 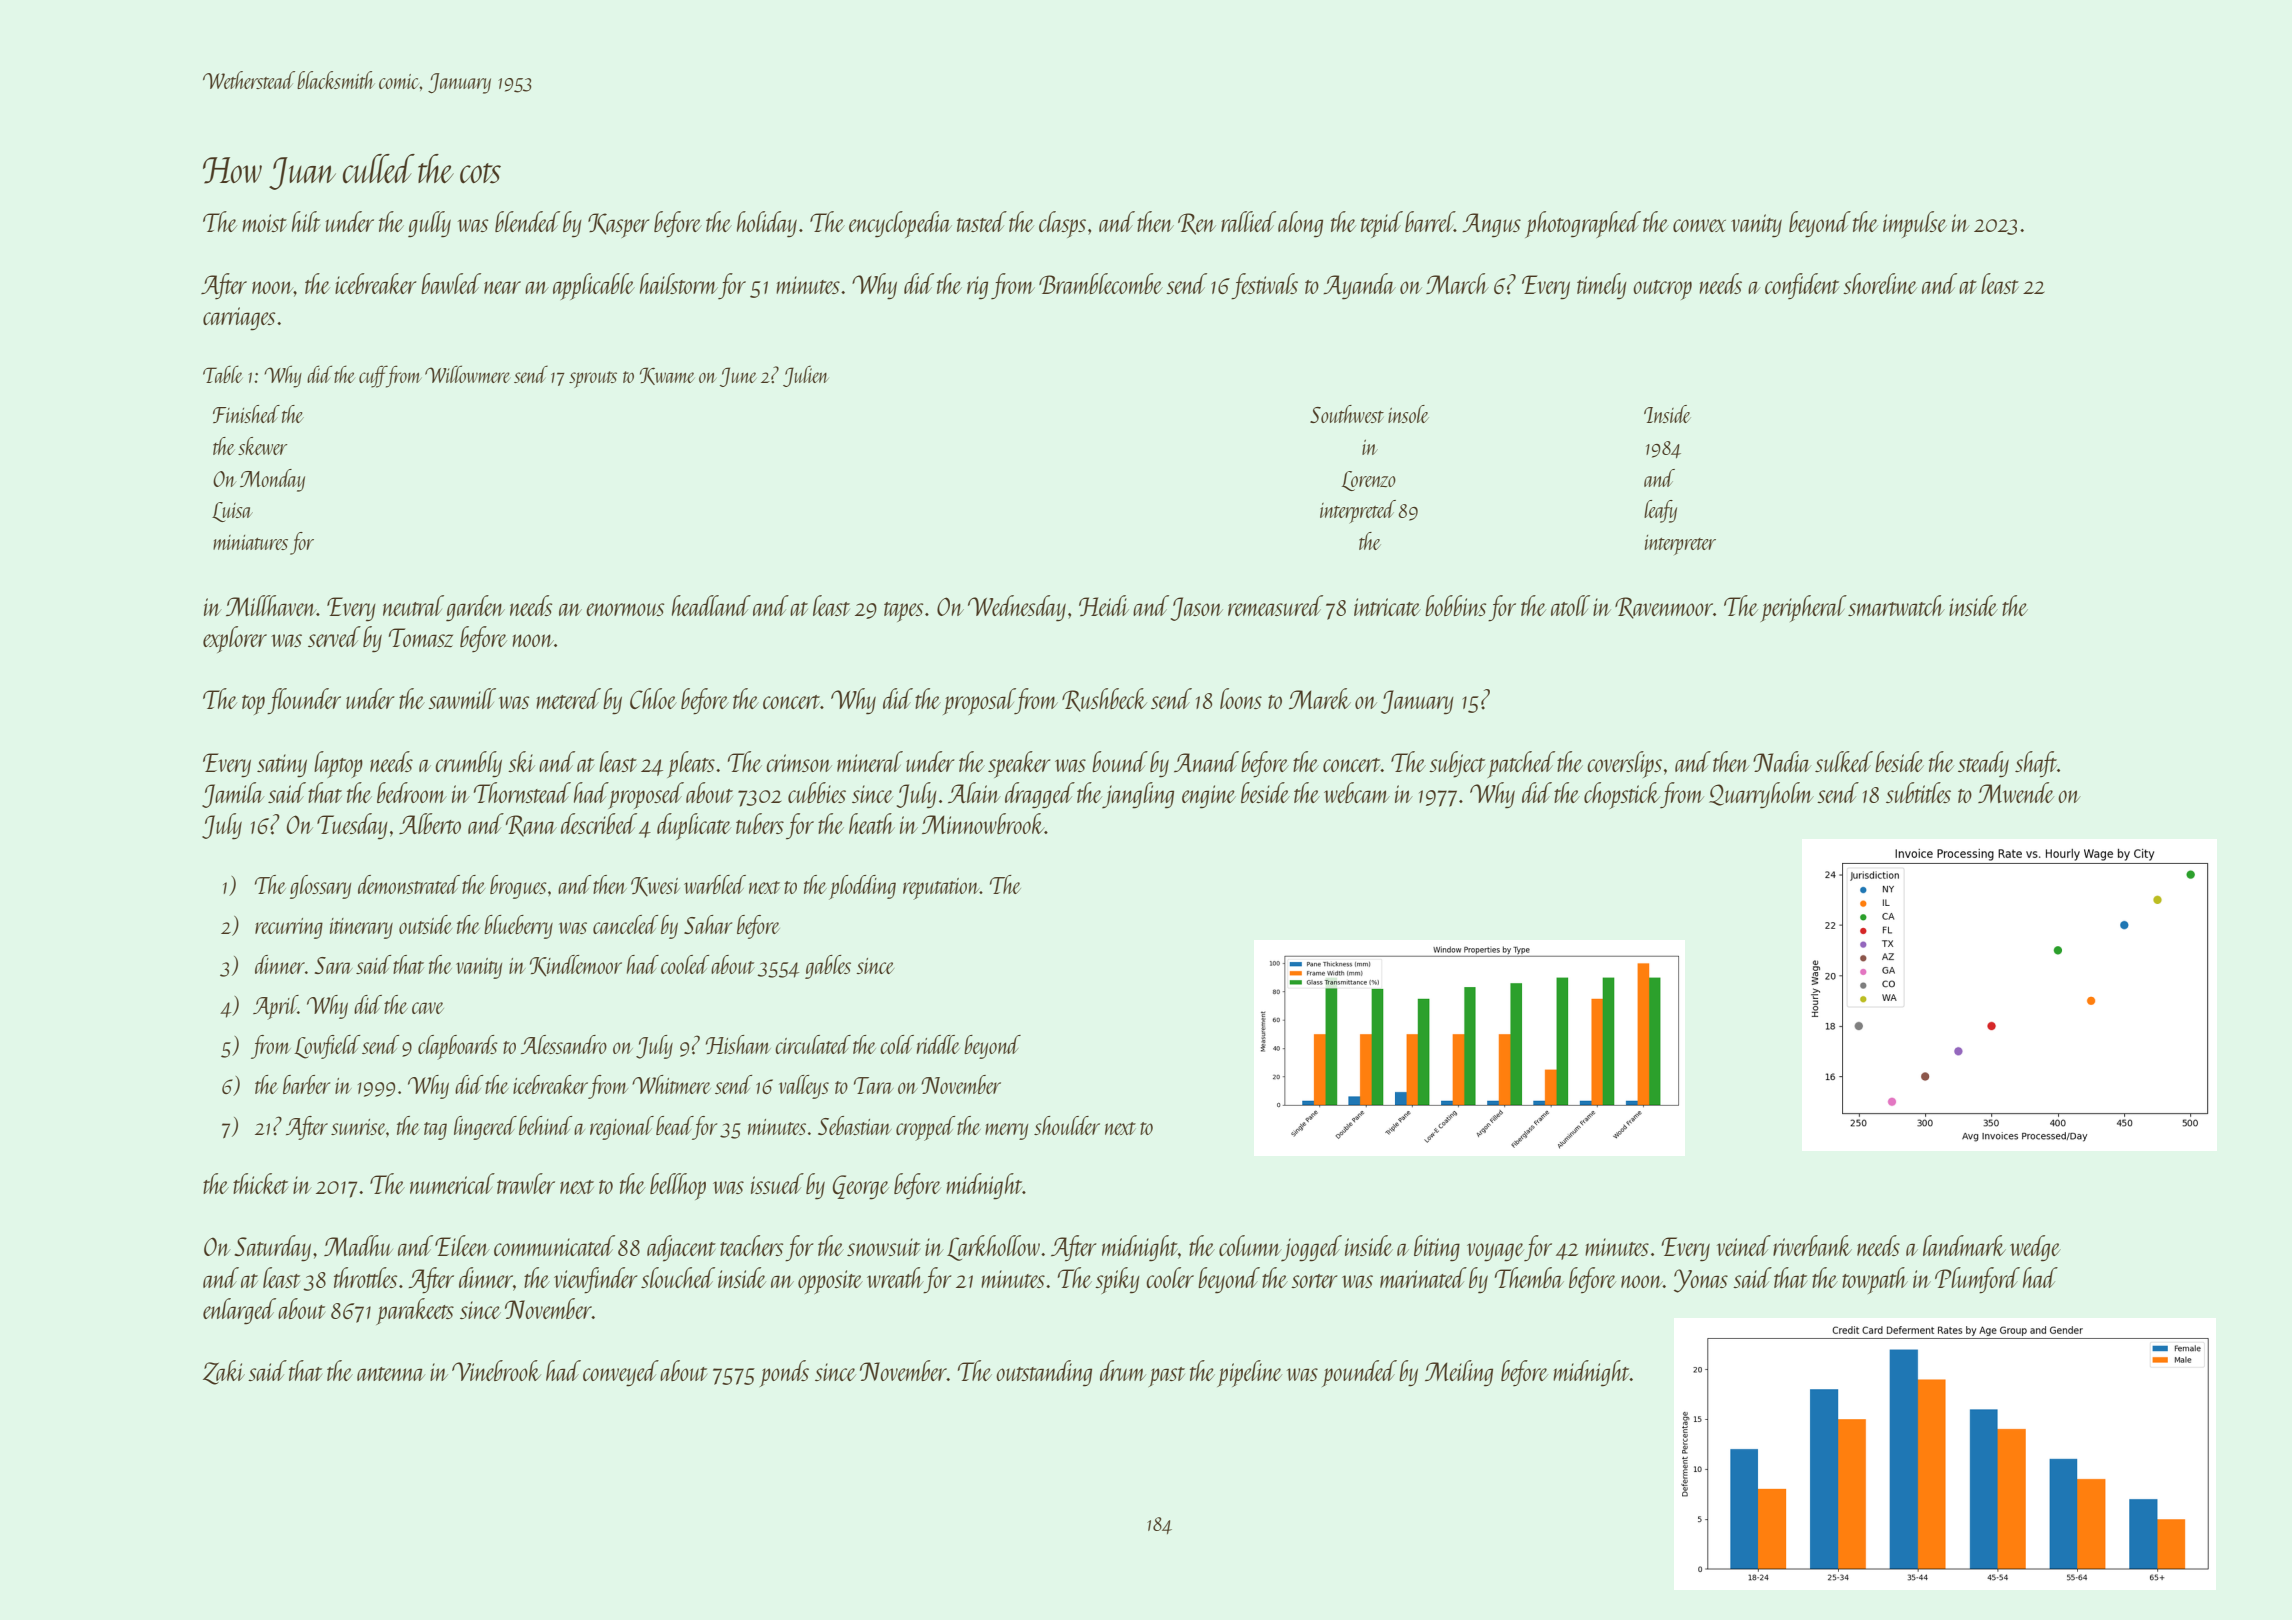 I want to click on festivals, so click(x=1264, y=286).
